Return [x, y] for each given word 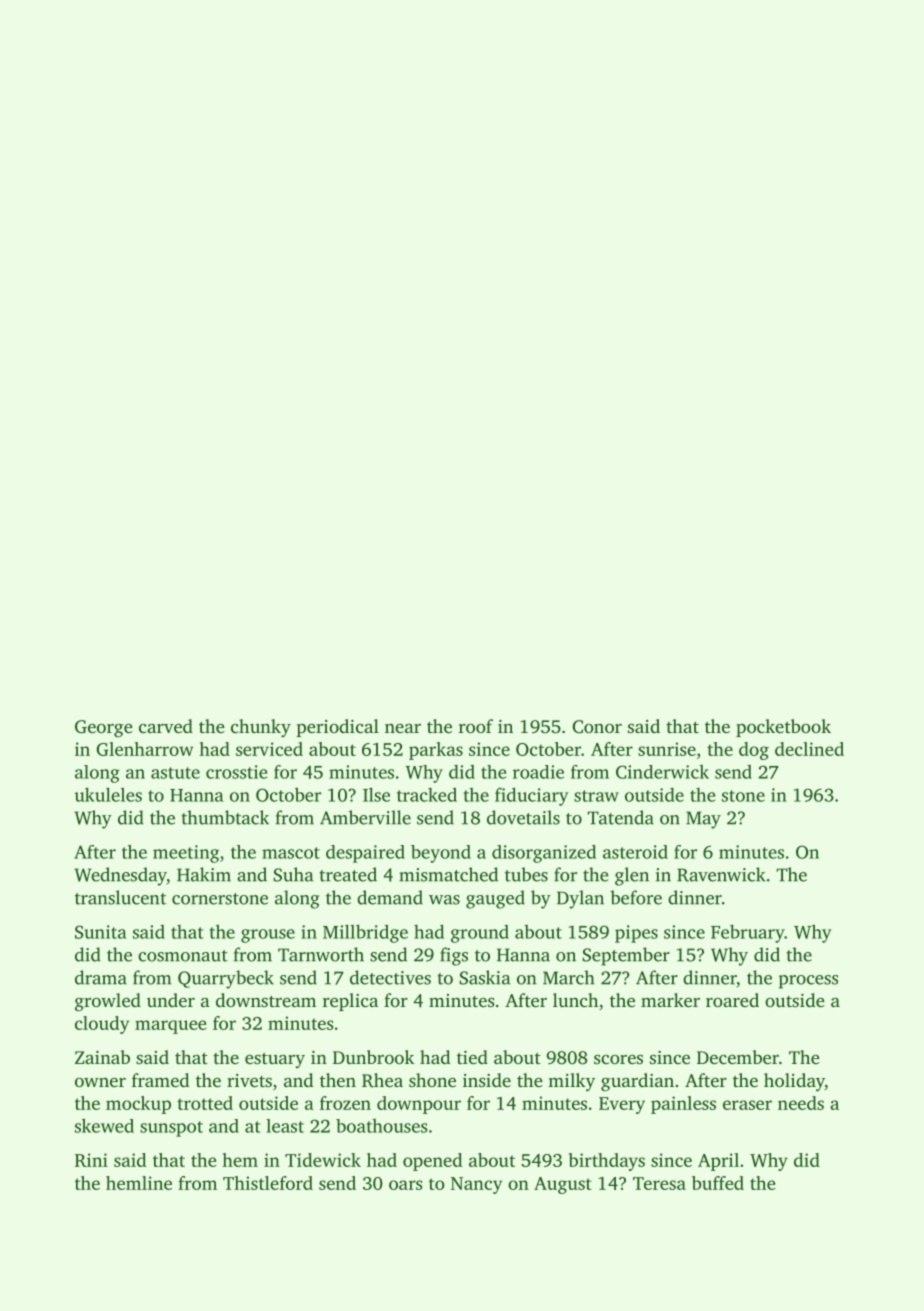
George [104, 728]
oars [405, 1185]
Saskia [484, 977]
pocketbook [783, 728]
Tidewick [323, 1160]
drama [101, 977]
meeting [186, 854]
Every [622, 1105]
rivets [249, 1080]
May [703, 820]
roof [476, 726]
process [808, 982]
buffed [718, 1183]
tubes [526, 874]
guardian [637, 1082]
